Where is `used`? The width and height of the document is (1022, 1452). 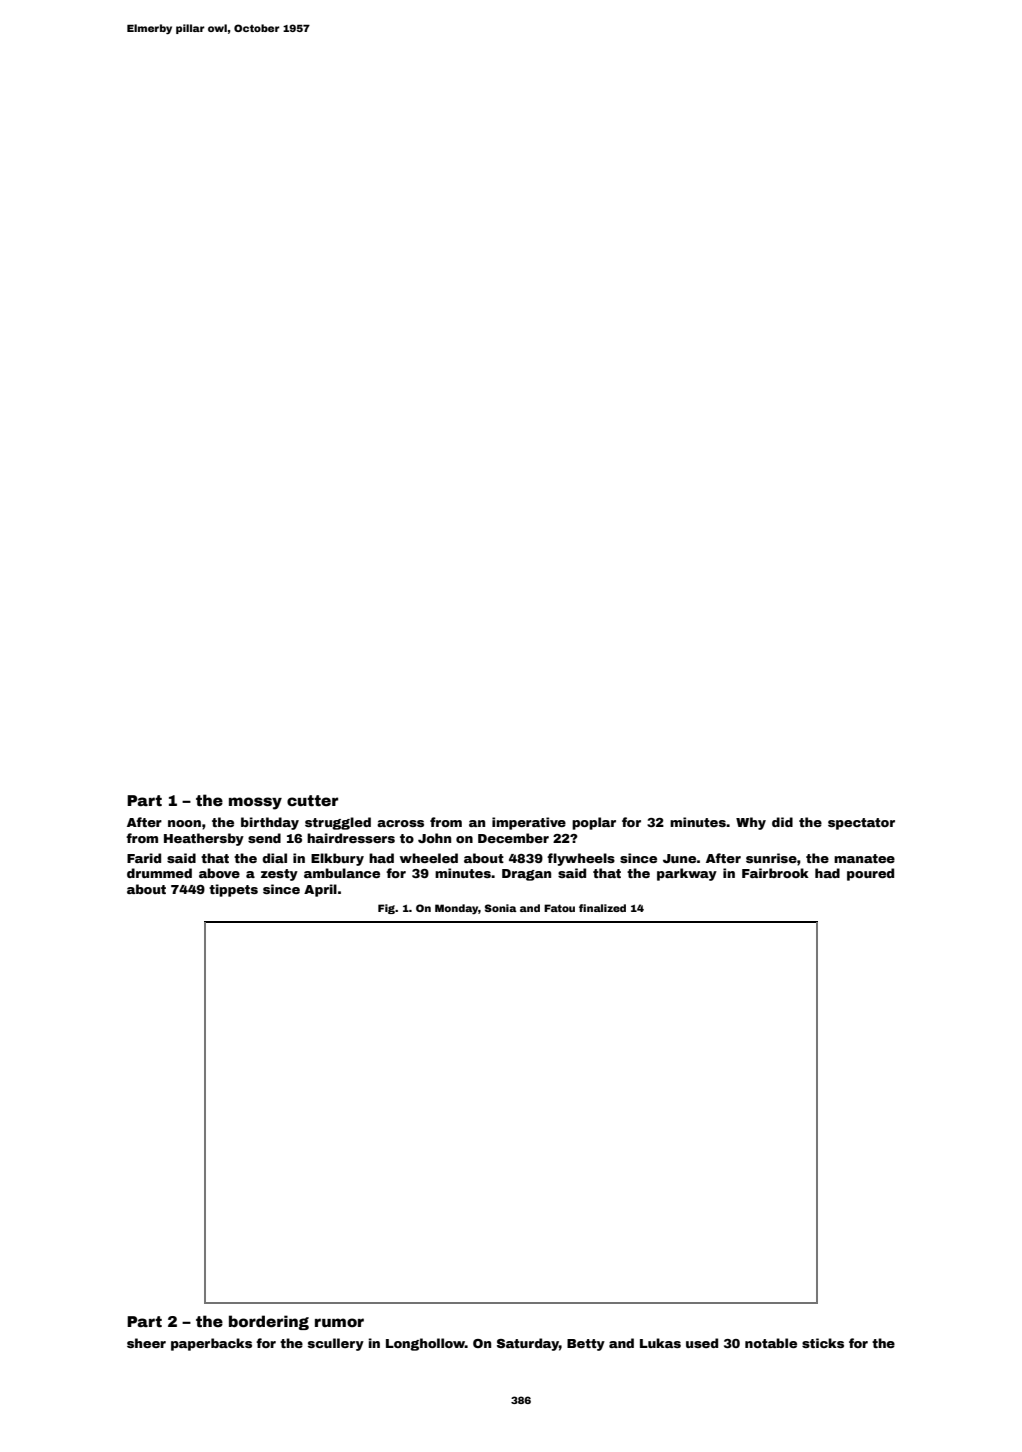
used is located at coordinates (702, 1343).
